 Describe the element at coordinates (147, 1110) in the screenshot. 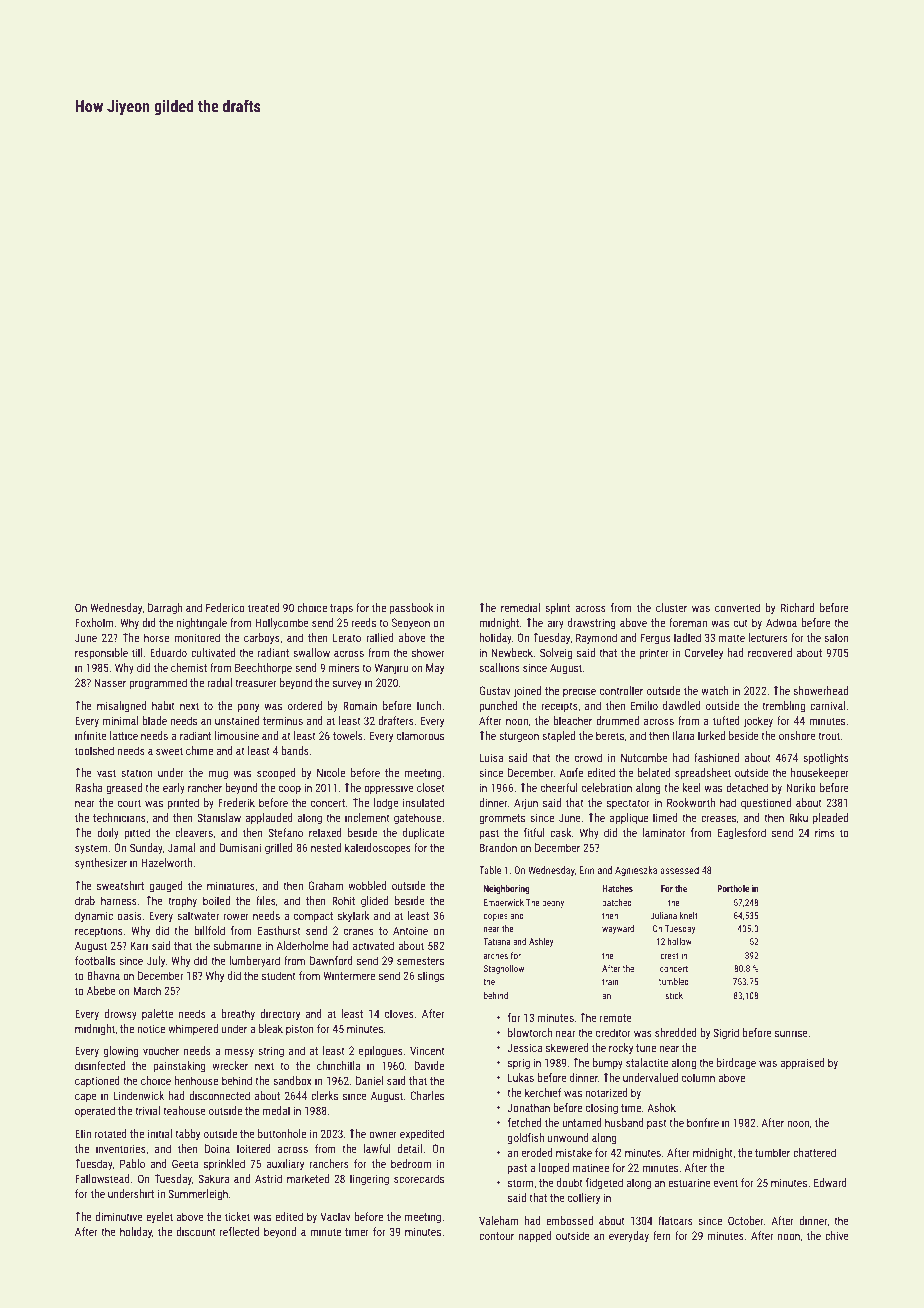

I see `trivial` at that location.
